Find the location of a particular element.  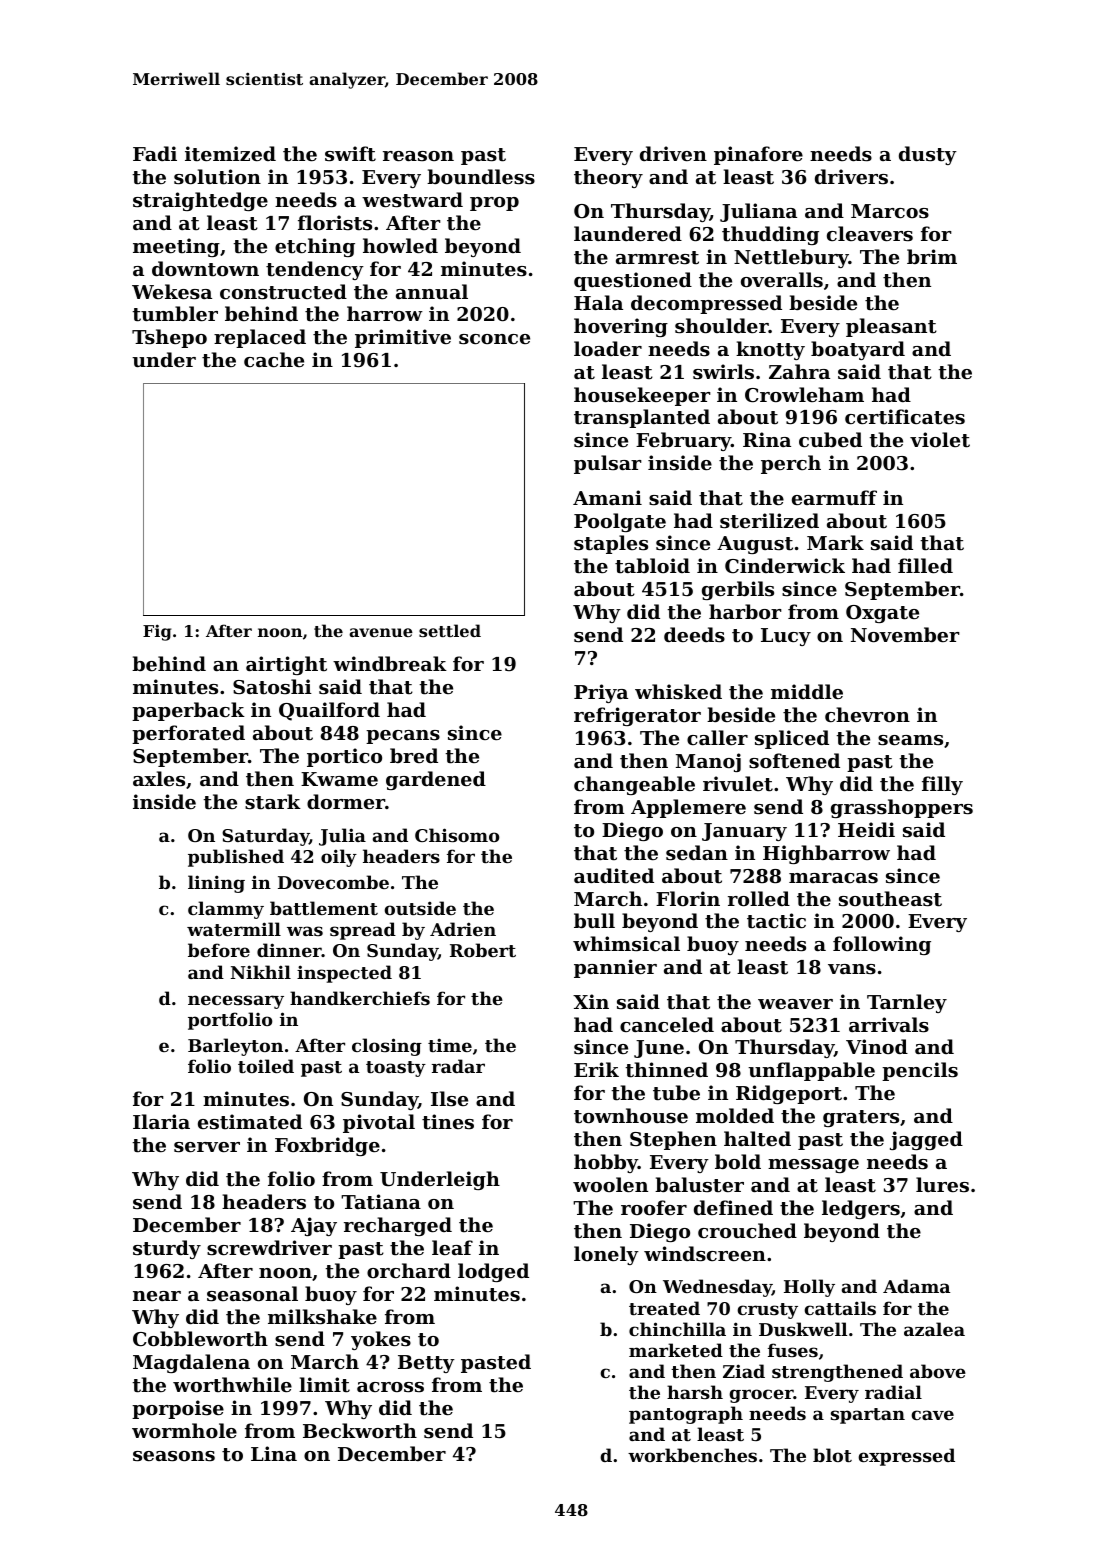

pencils is located at coordinates (920, 1071).
